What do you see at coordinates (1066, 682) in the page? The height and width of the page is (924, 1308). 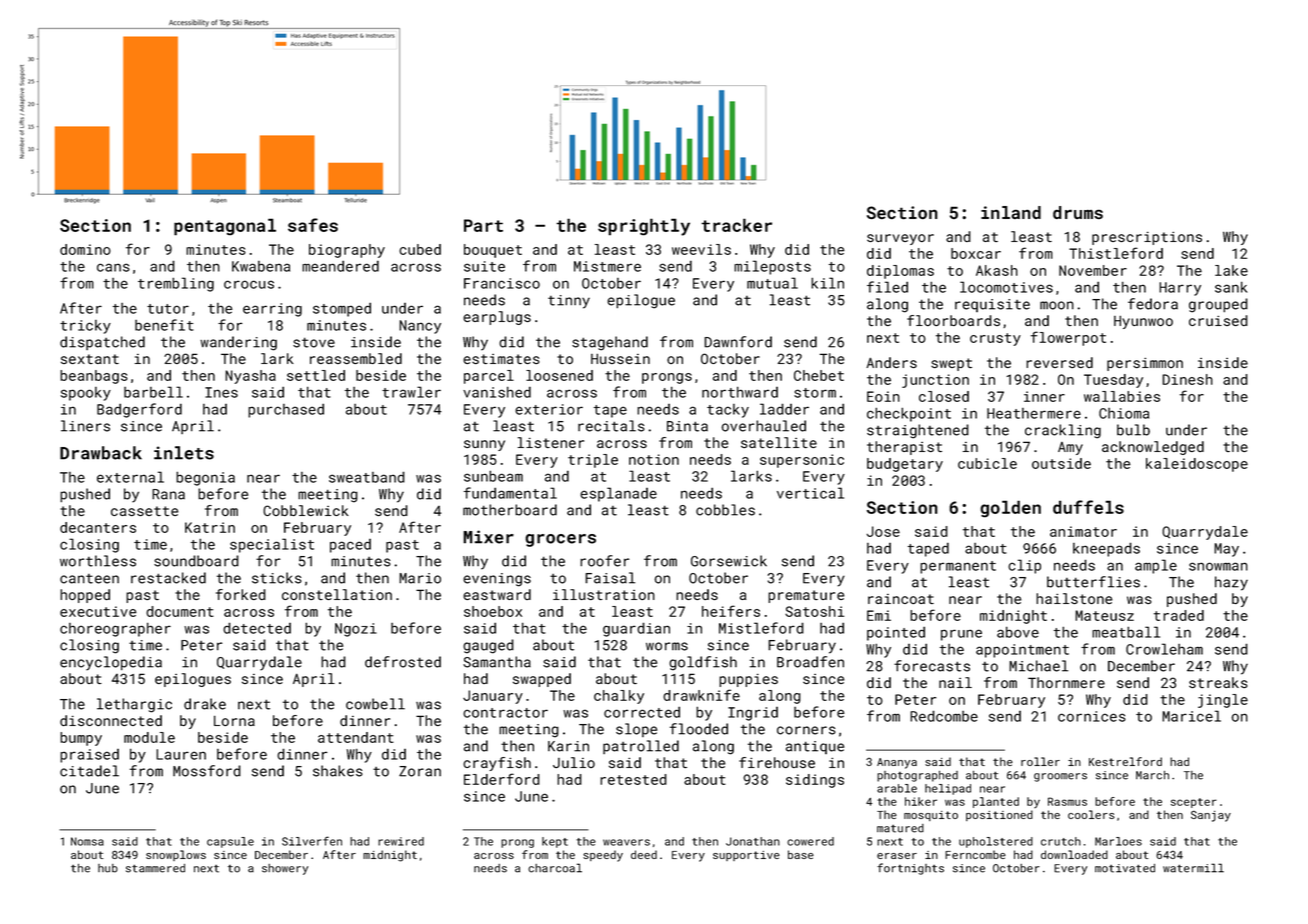 I see `Thornmere` at bounding box center [1066, 682].
